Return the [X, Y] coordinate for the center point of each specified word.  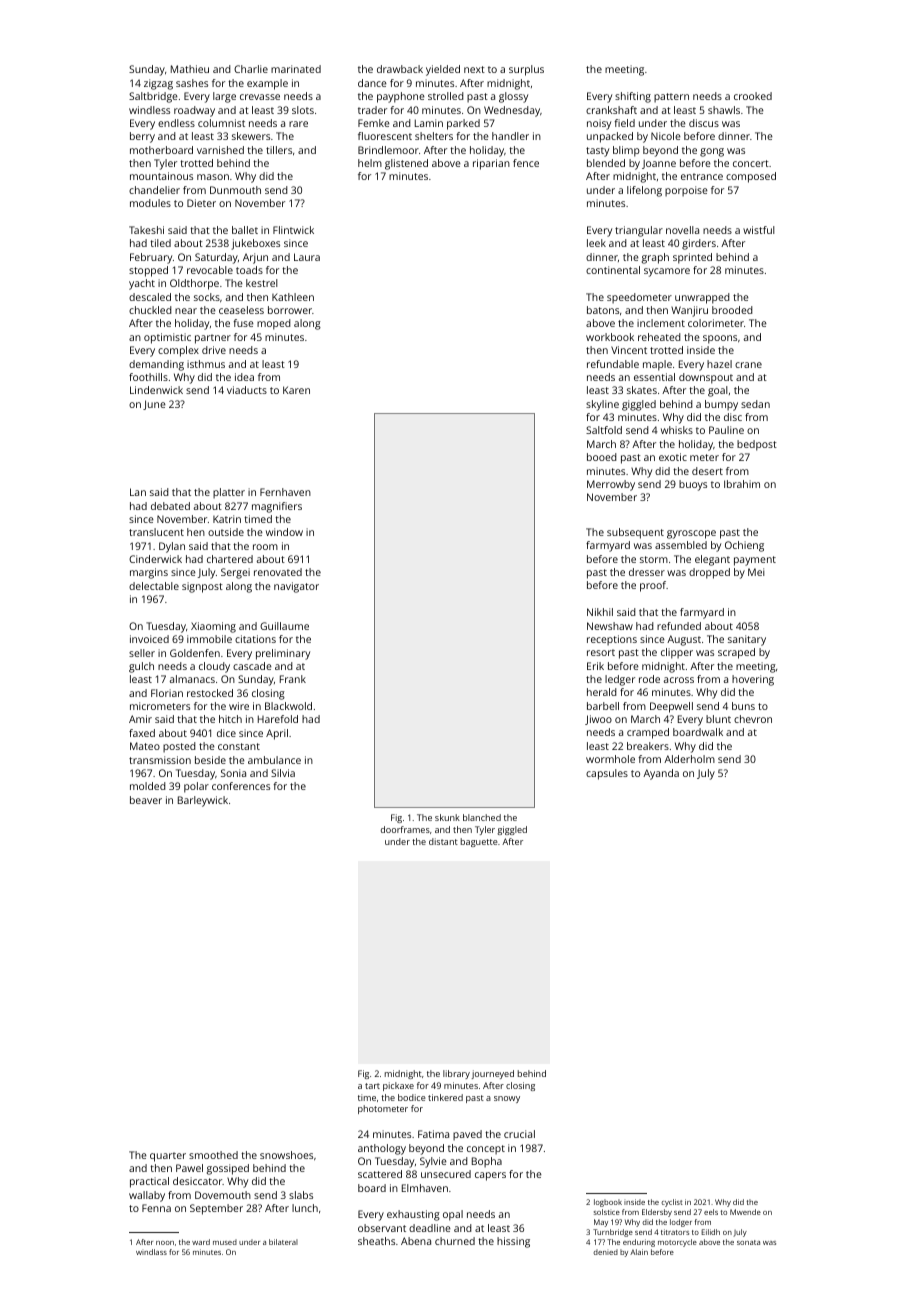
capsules [607, 774]
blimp [626, 151]
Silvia [283, 773]
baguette [479, 842]
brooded [732, 310]
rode [649, 679]
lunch [305, 1208]
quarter [168, 1157]
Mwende [745, 1212]
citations [255, 639]
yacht [142, 284]
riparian [491, 164]
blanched [482, 817]
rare [298, 124]
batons [603, 310]
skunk [447, 817]
